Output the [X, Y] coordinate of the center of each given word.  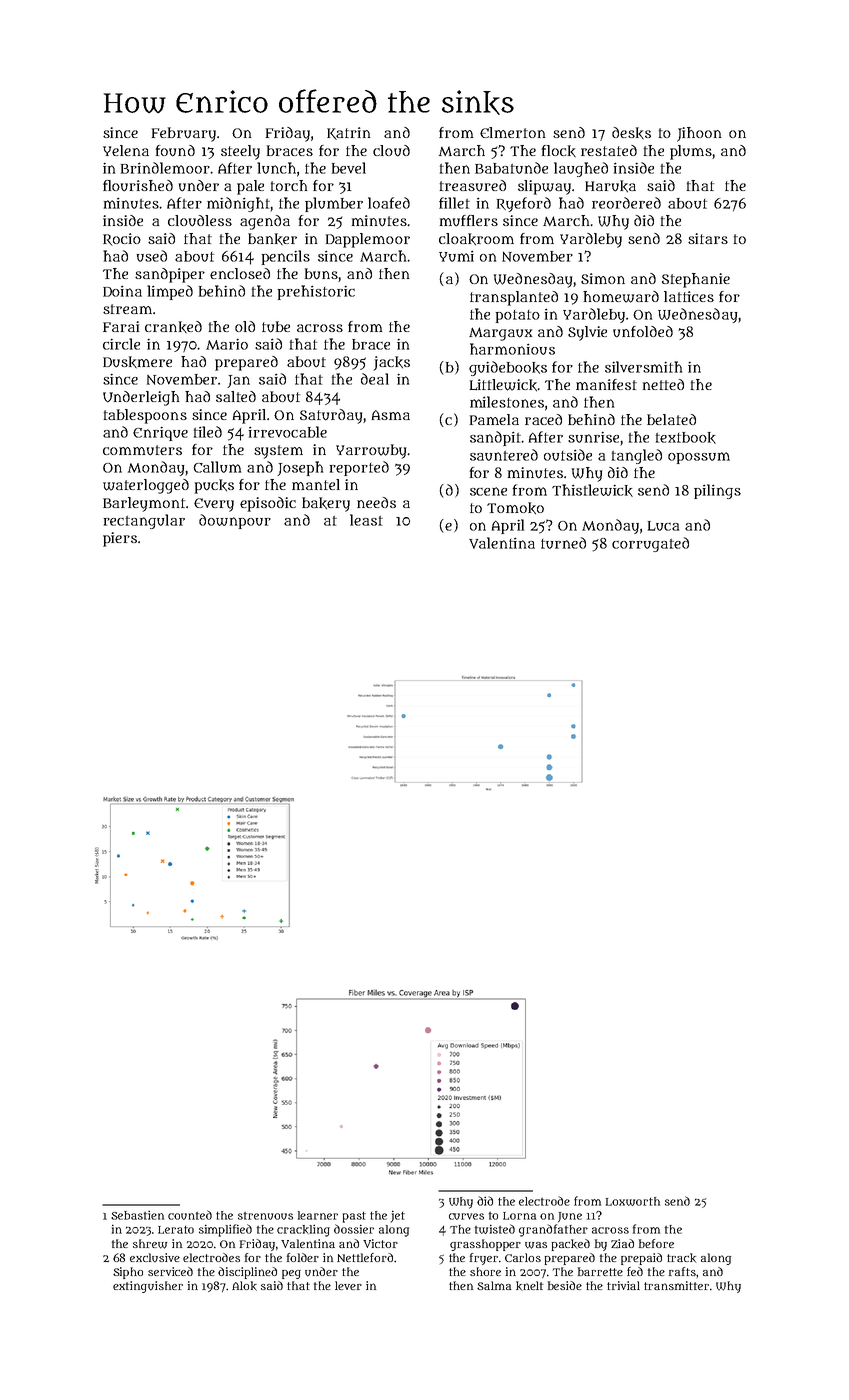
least [366, 520]
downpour [235, 521]
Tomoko [515, 508]
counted [190, 1215]
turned [563, 543]
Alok [244, 1286]
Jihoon [699, 134]
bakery [326, 504]
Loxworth [633, 1201]
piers [120, 539]
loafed [389, 203]
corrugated [650, 544]
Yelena [126, 150]
